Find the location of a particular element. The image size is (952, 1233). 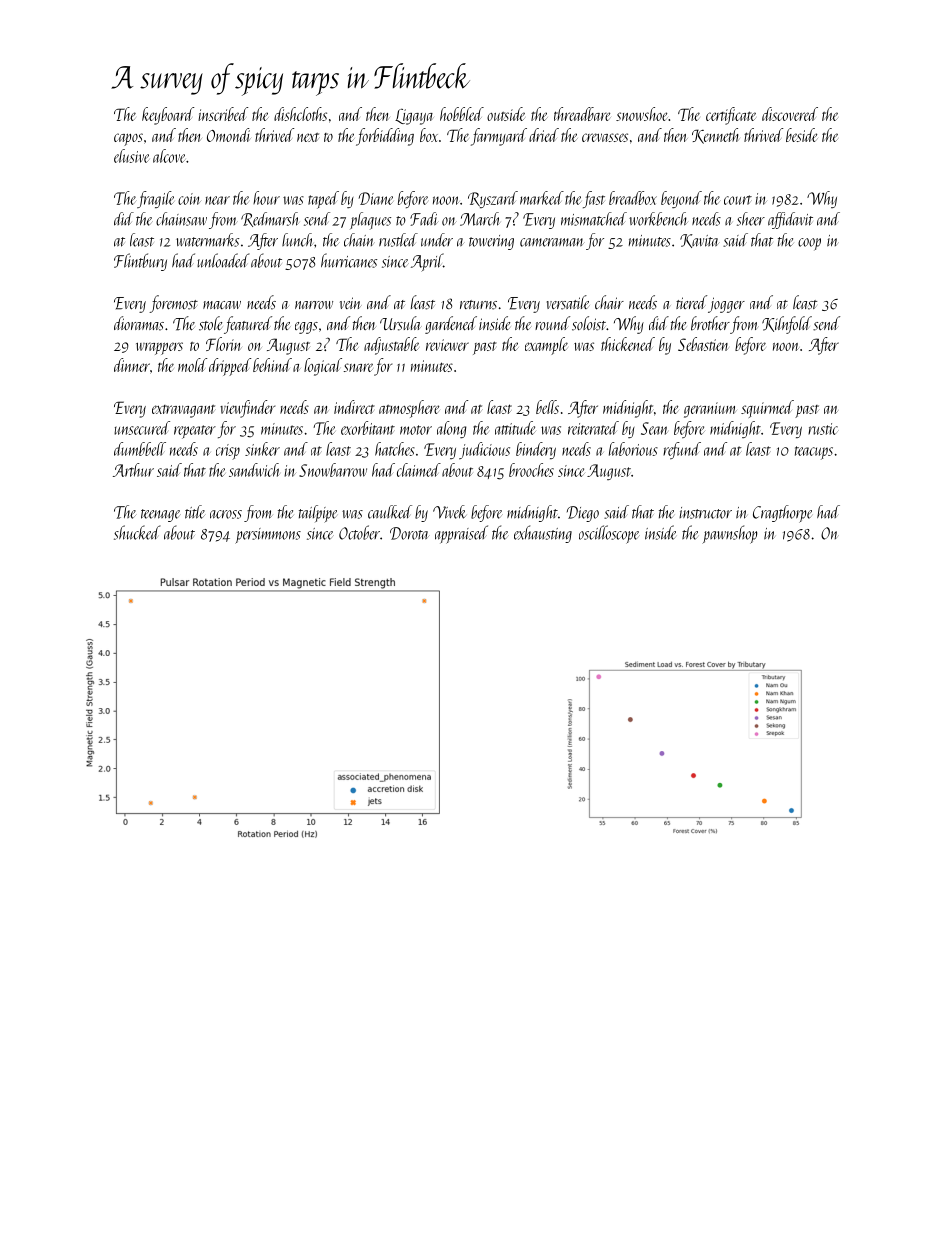

capos is located at coordinates (128, 139).
